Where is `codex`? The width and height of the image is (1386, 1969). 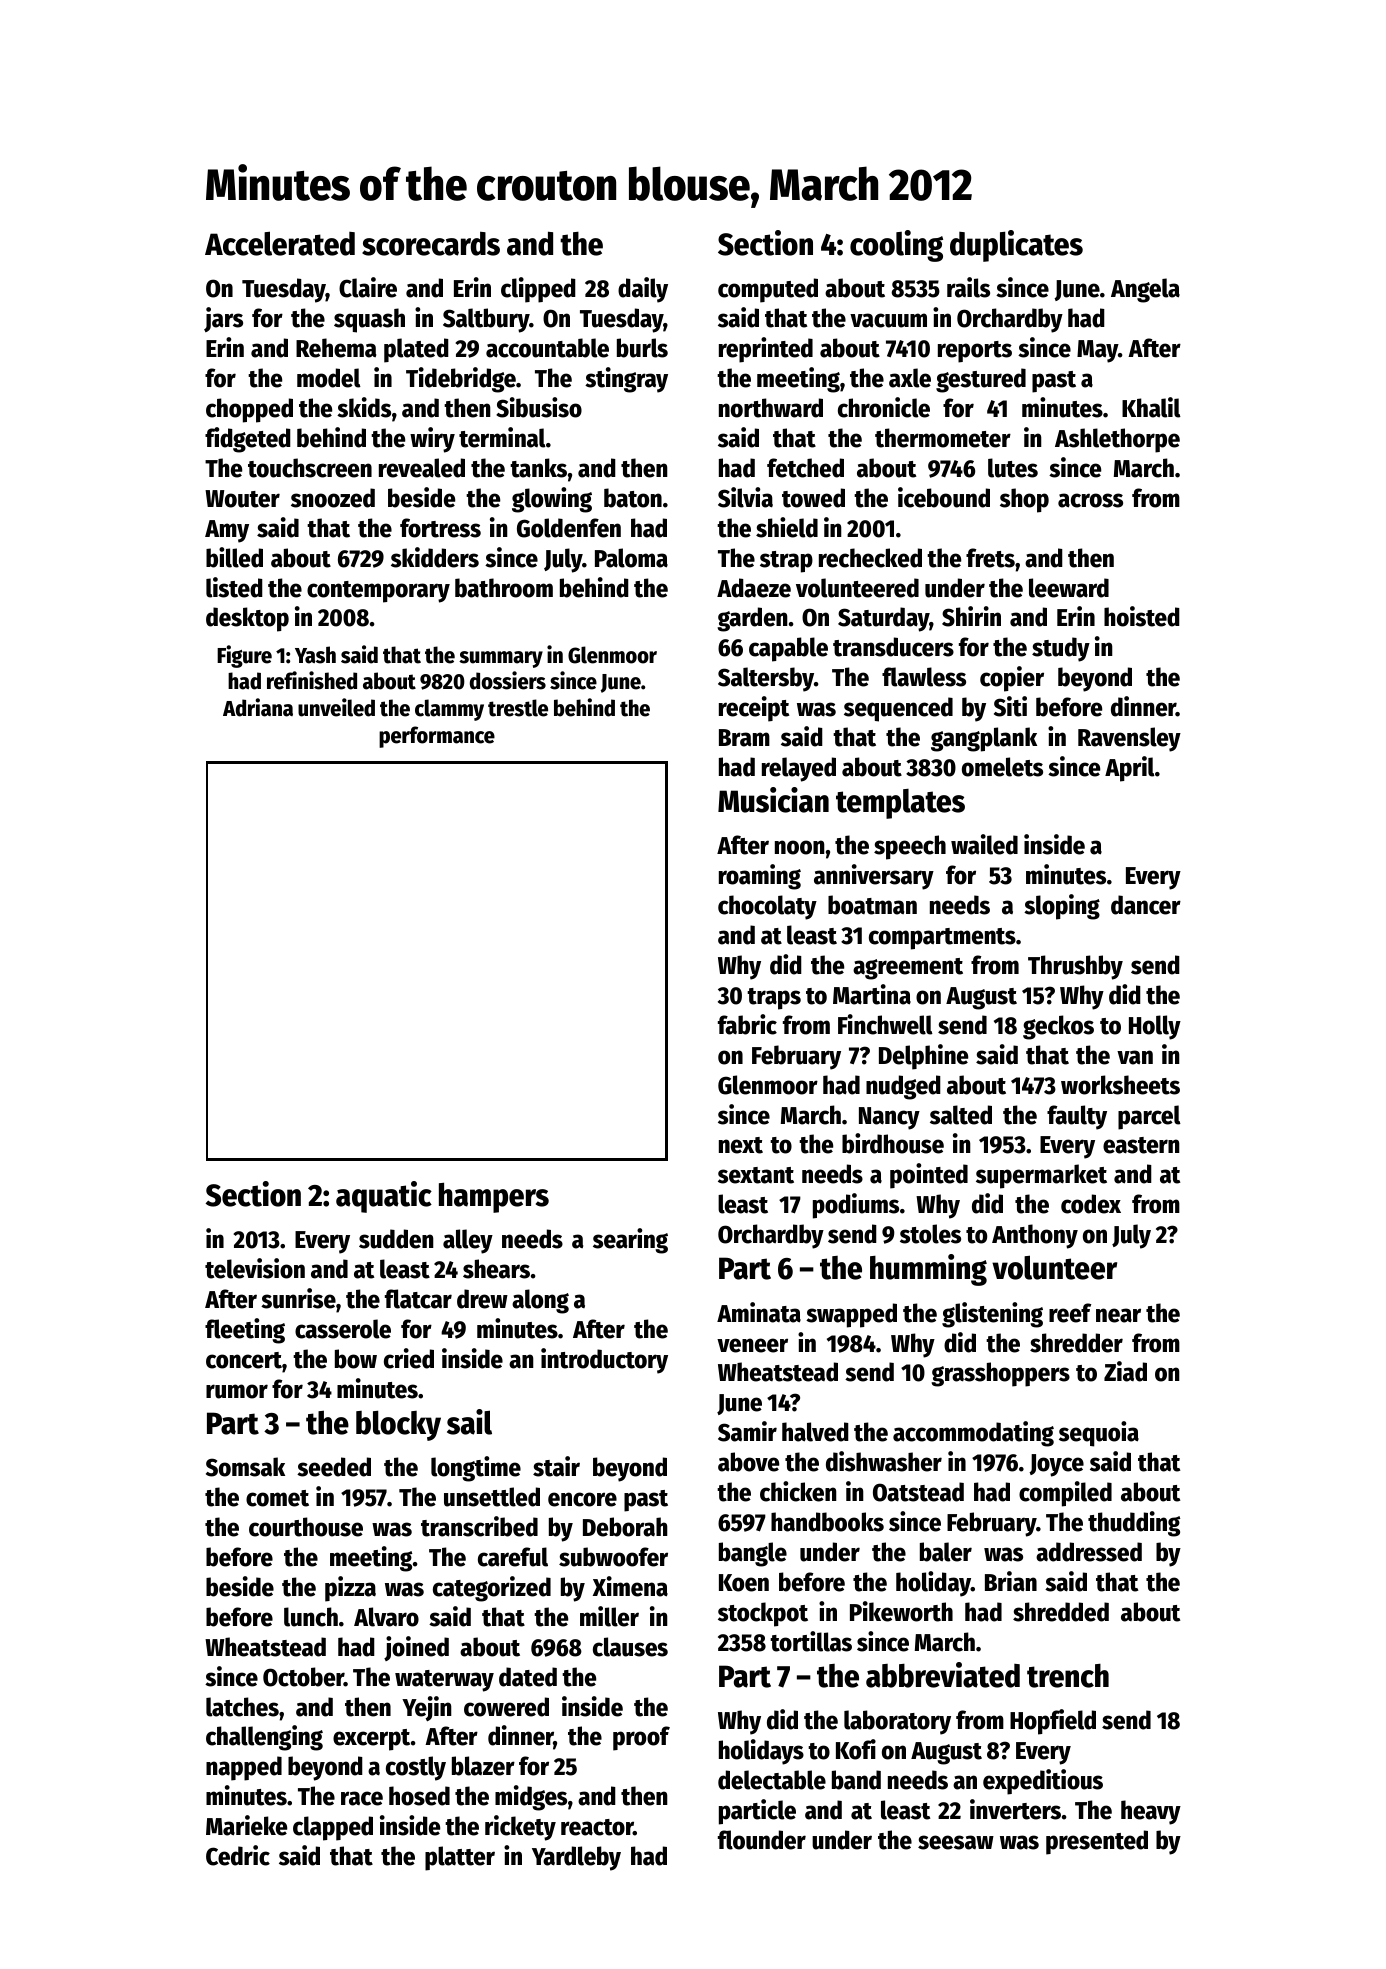
codex is located at coordinates (1091, 1204).
